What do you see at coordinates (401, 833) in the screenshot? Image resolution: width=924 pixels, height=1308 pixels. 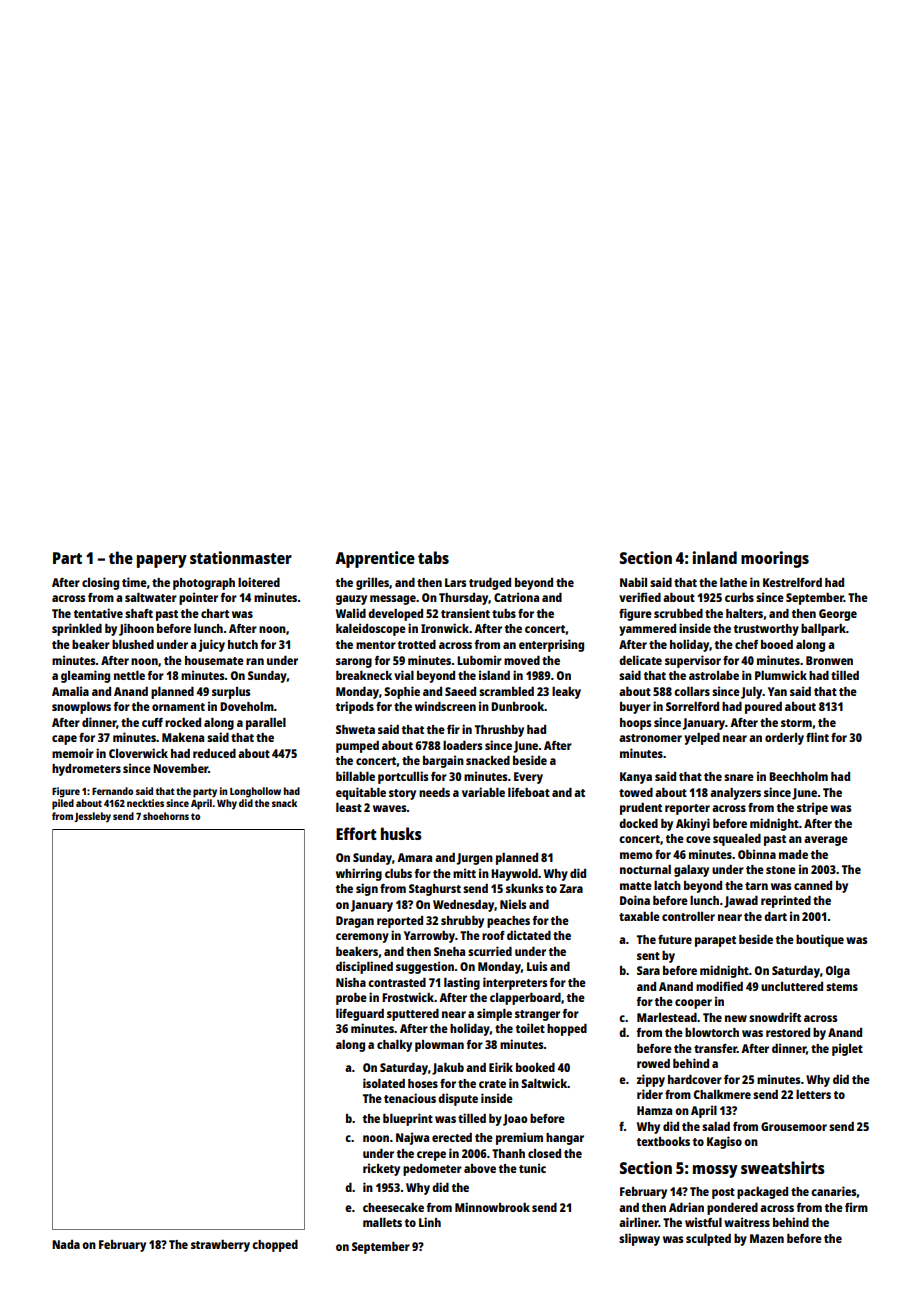 I see `husks` at bounding box center [401, 833].
